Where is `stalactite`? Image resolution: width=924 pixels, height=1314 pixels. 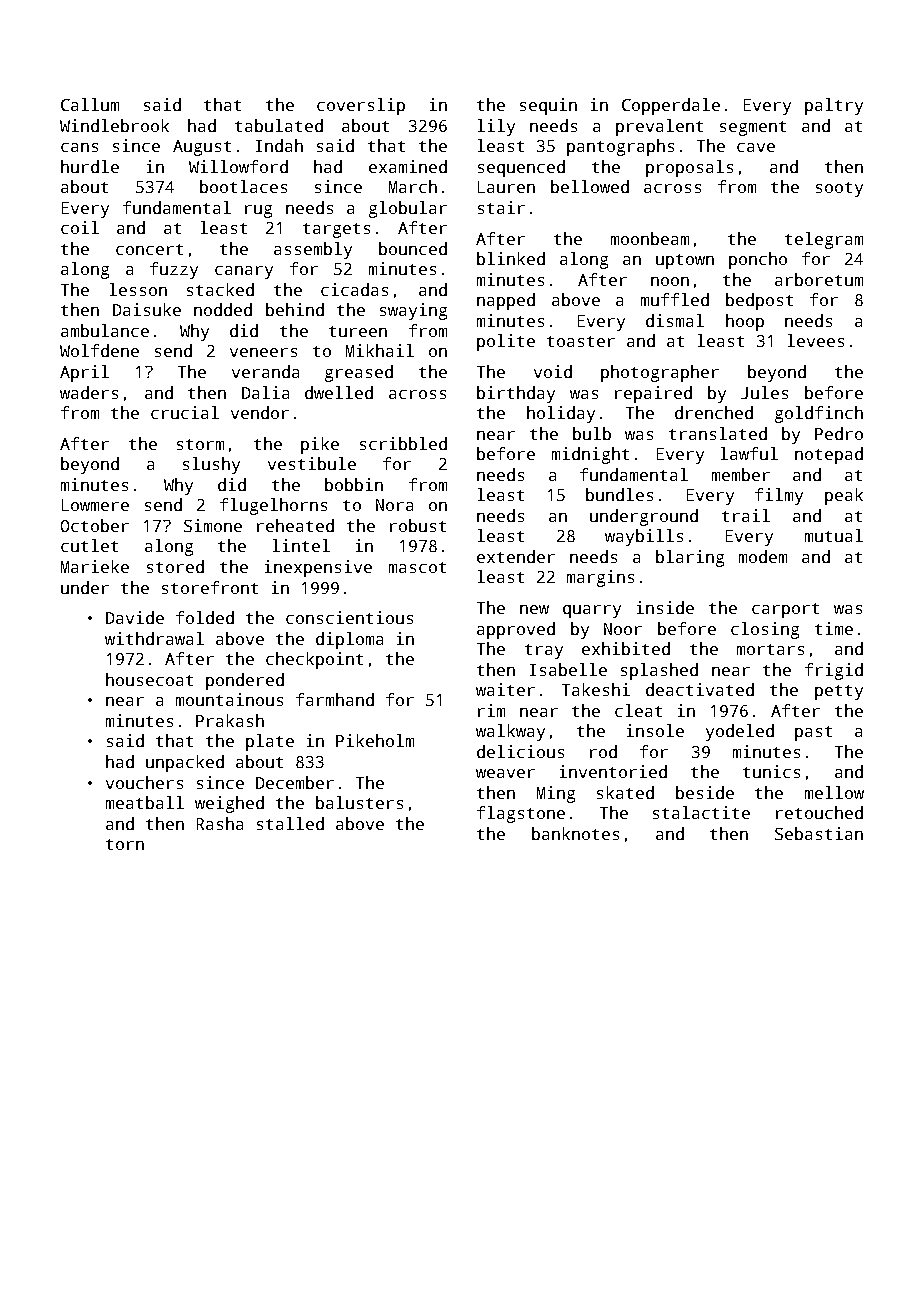 stalactite is located at coordinates (701, 812).
